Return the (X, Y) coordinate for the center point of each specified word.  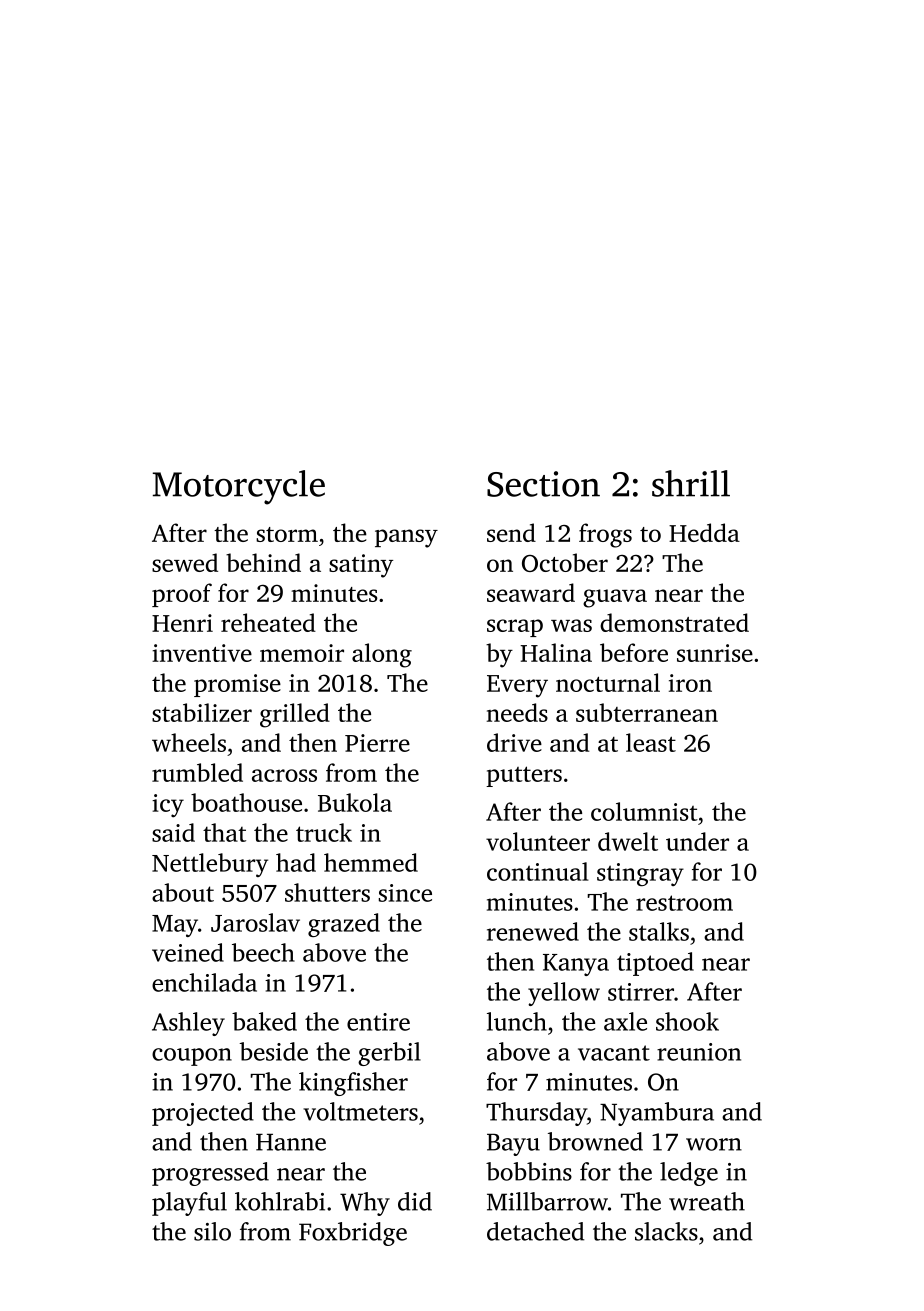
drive (514, 742)
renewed (533, 931)
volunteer (538, 841)
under (697, 841)
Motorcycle (239, 487)
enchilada (204, 982)
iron (690, 683)
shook (687, 1021)
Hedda (704, 532)
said (173, 832)
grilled (295, 715)
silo (212, 1231)
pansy (406, 538)
